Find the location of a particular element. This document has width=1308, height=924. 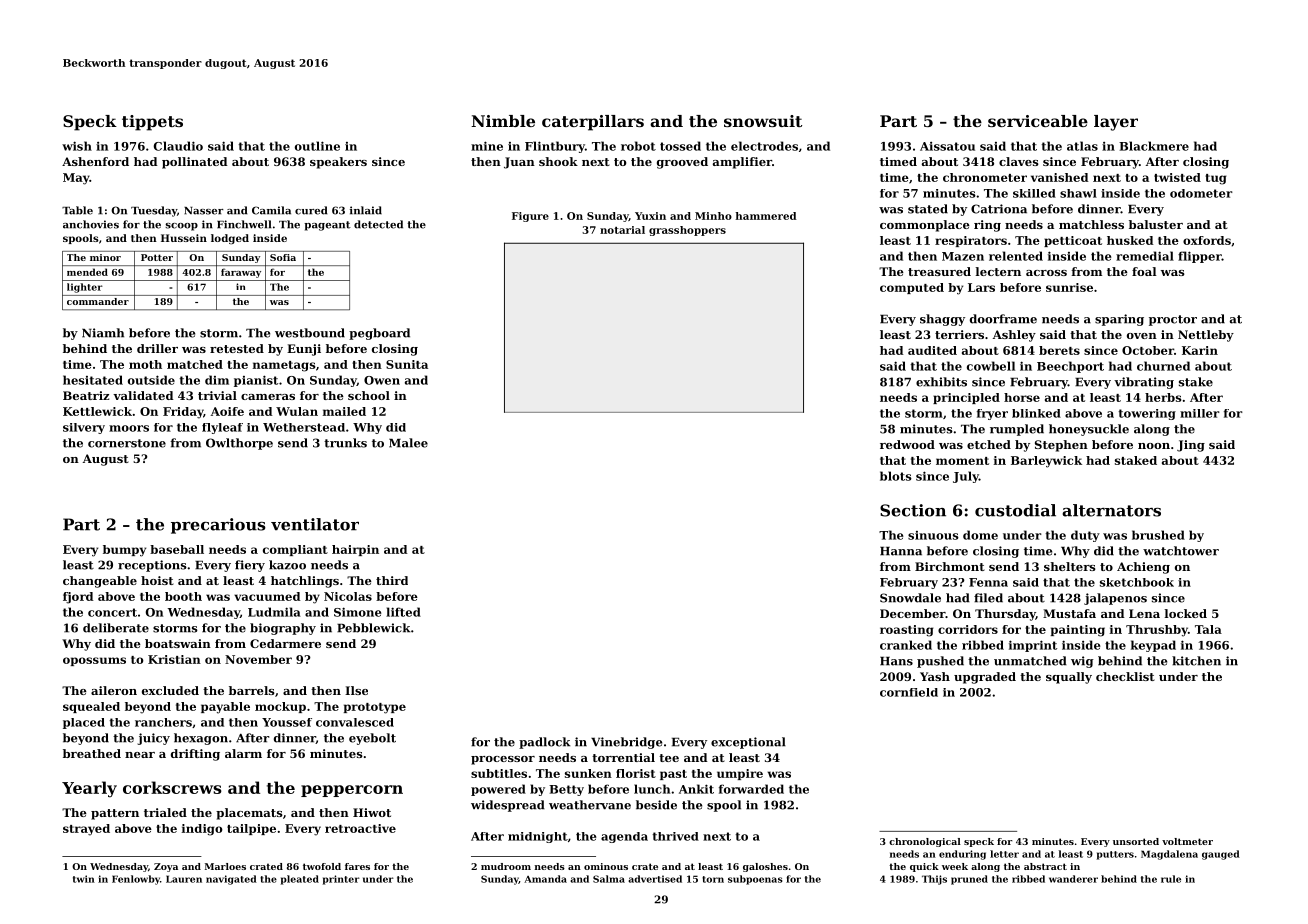

detected is located at coordinates (378, 224).
